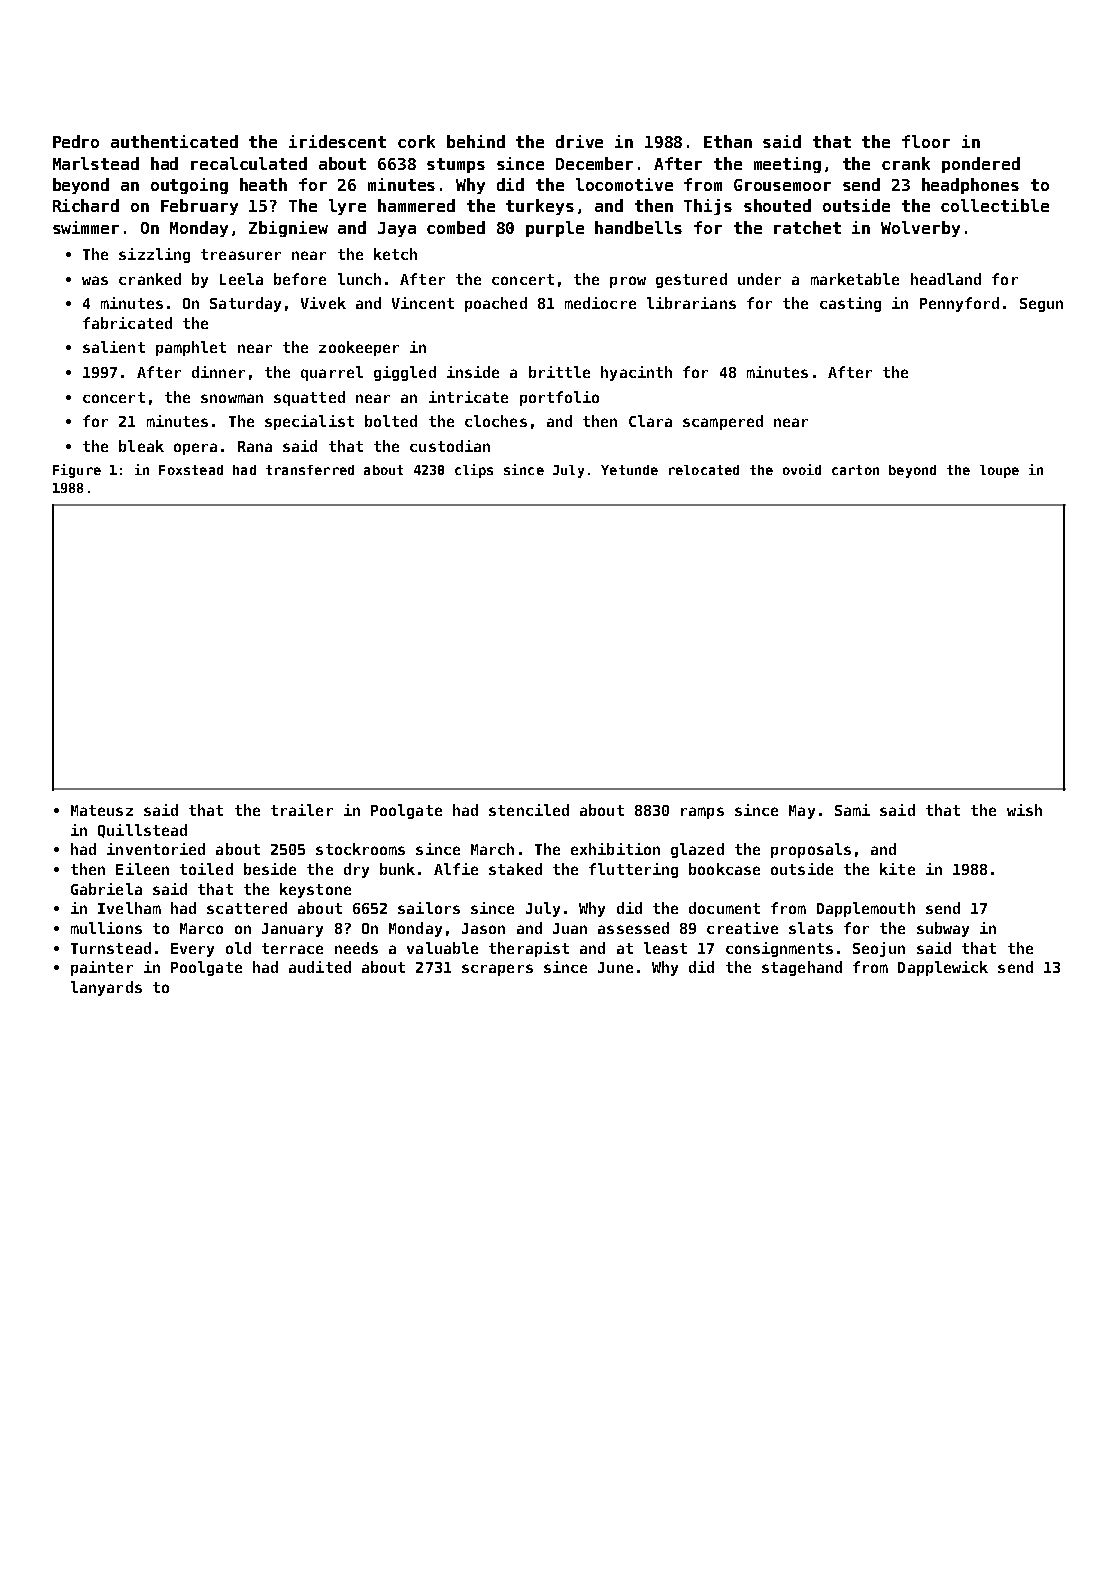 The image size is (1117, 1580). I want to click on Mateusz, so click(102, 810).
